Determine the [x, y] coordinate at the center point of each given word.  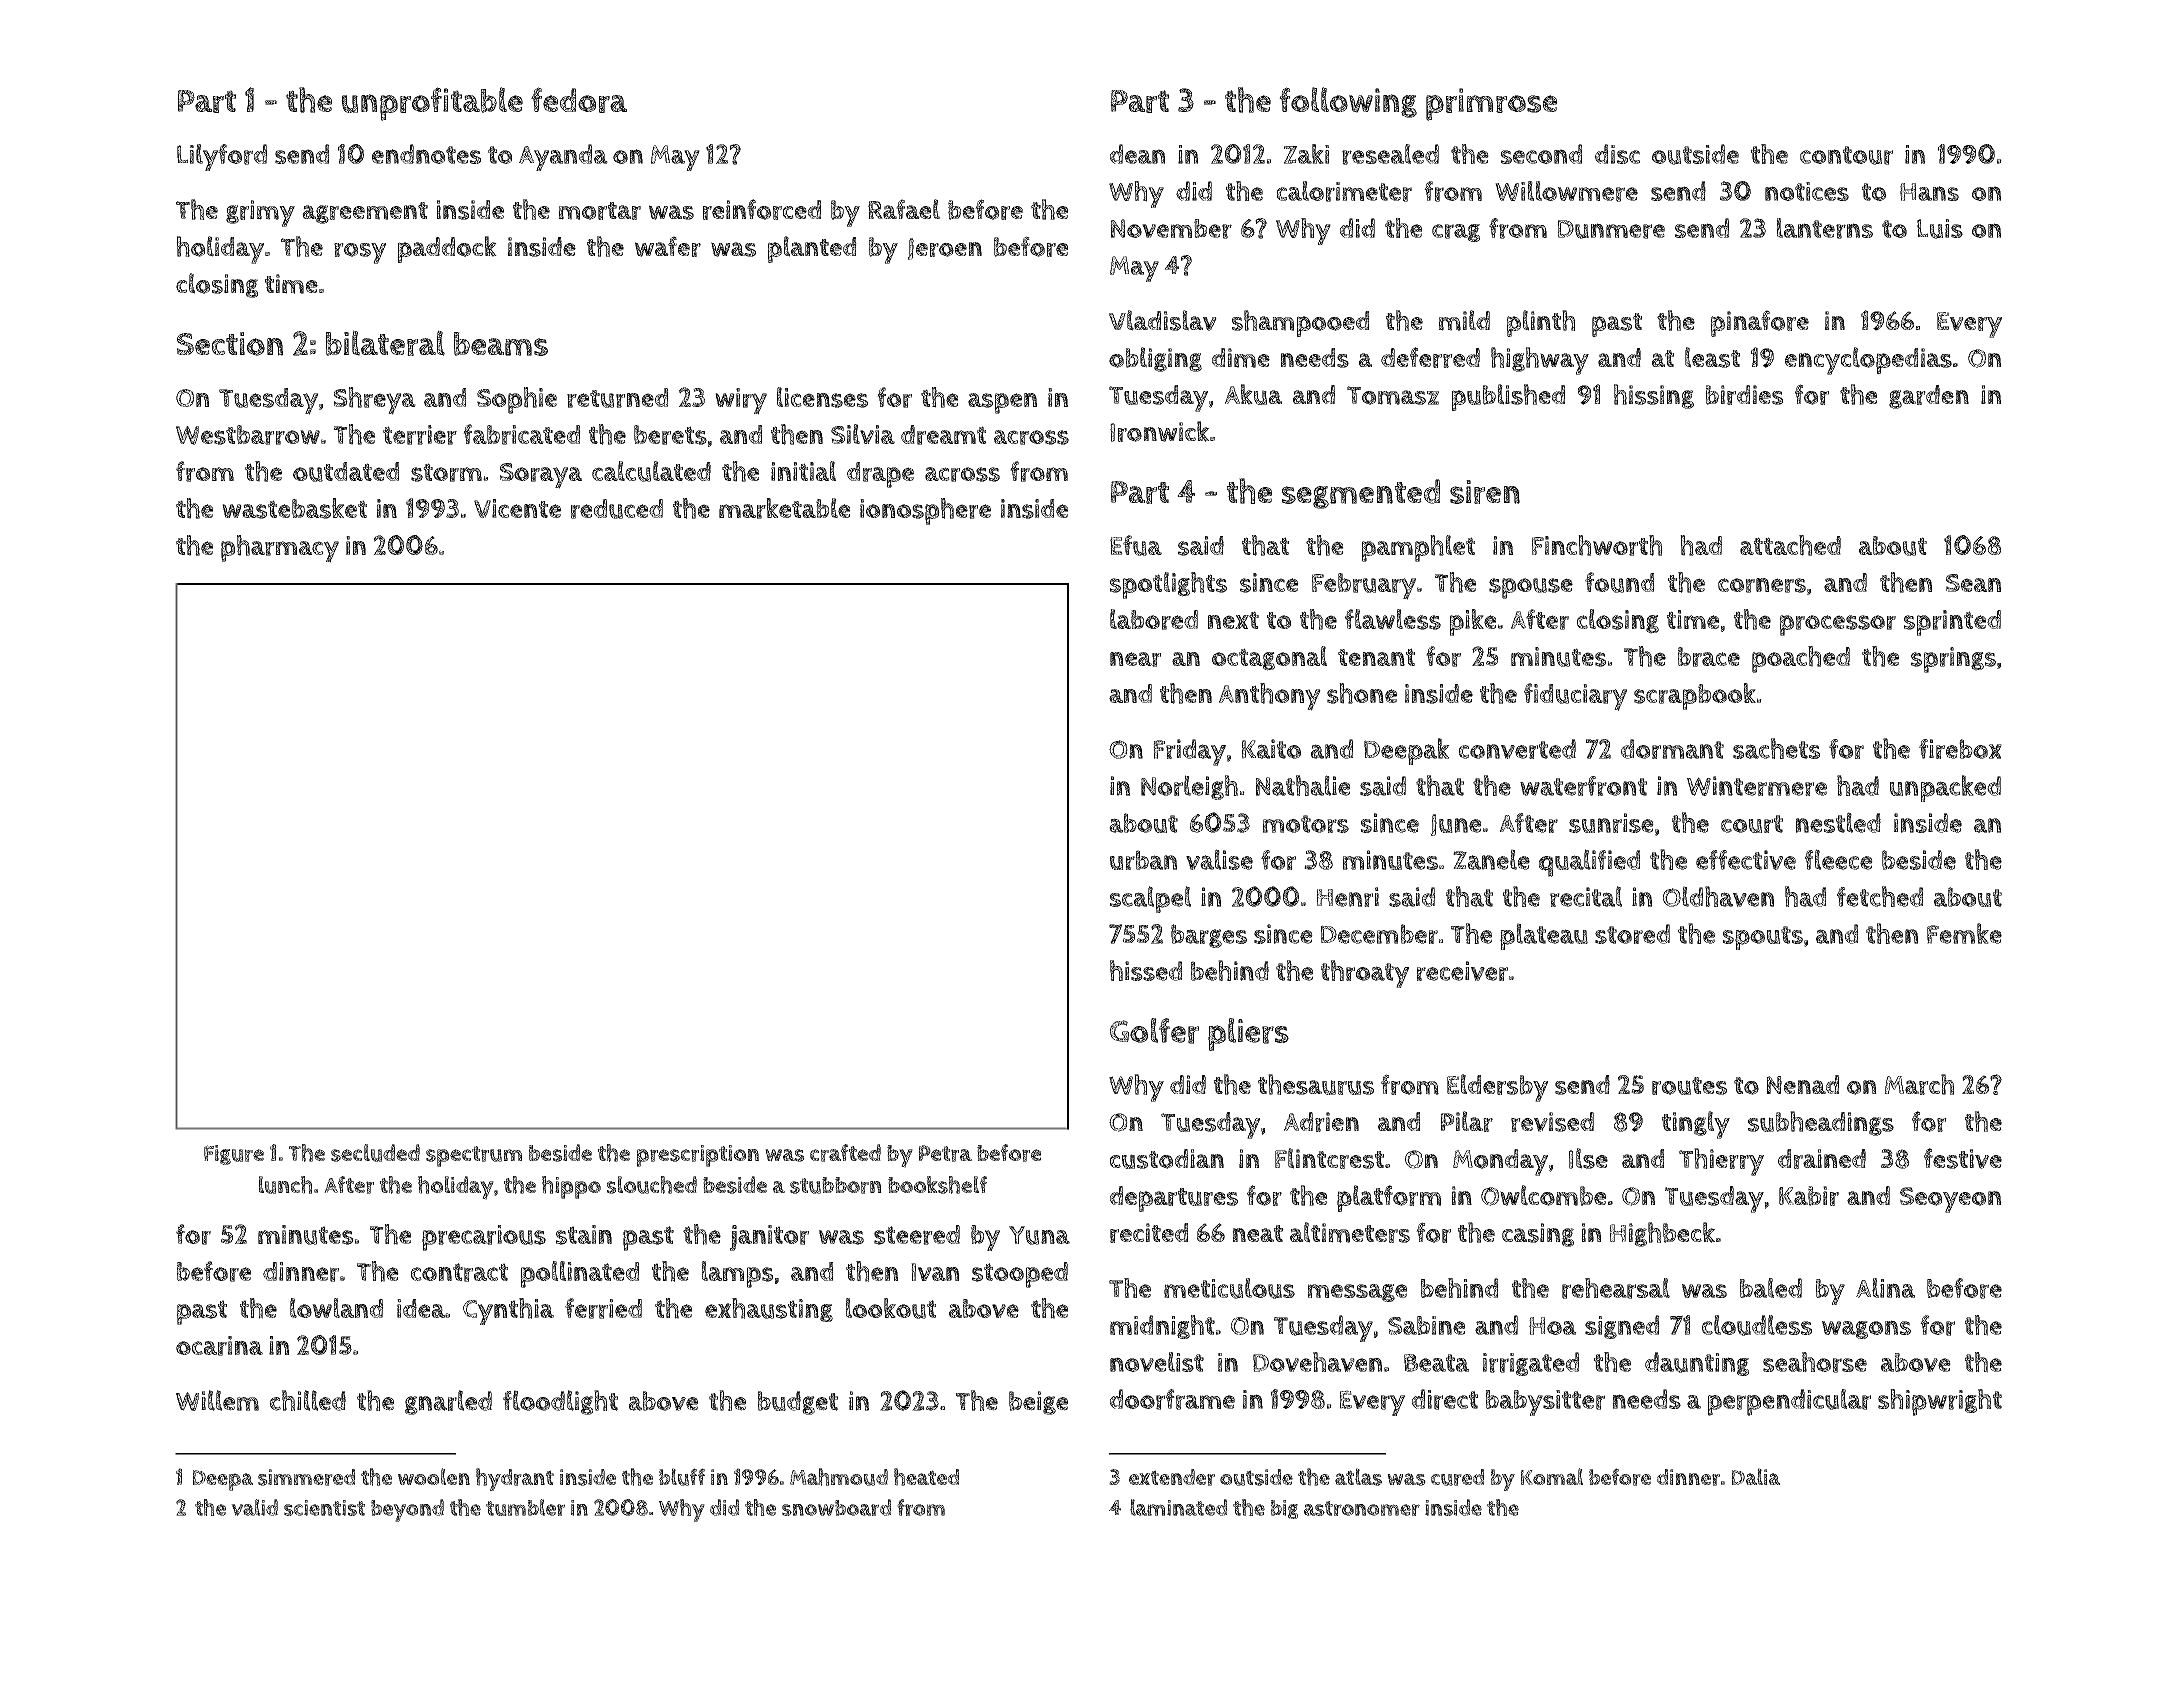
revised [1552, 1122]
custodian [1167, 1159]
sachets [1776, 748]
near [1135, 659]
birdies [1744, 395]
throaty [1365, 974]
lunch [285, 1185]
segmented [1361, 494]
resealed [1390, 154]
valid [254, 1507]
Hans [1929, 192]
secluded [375, 1153]
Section [230, 344]
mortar [600, 211]
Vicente [517, 508]
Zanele [1491, 859]
